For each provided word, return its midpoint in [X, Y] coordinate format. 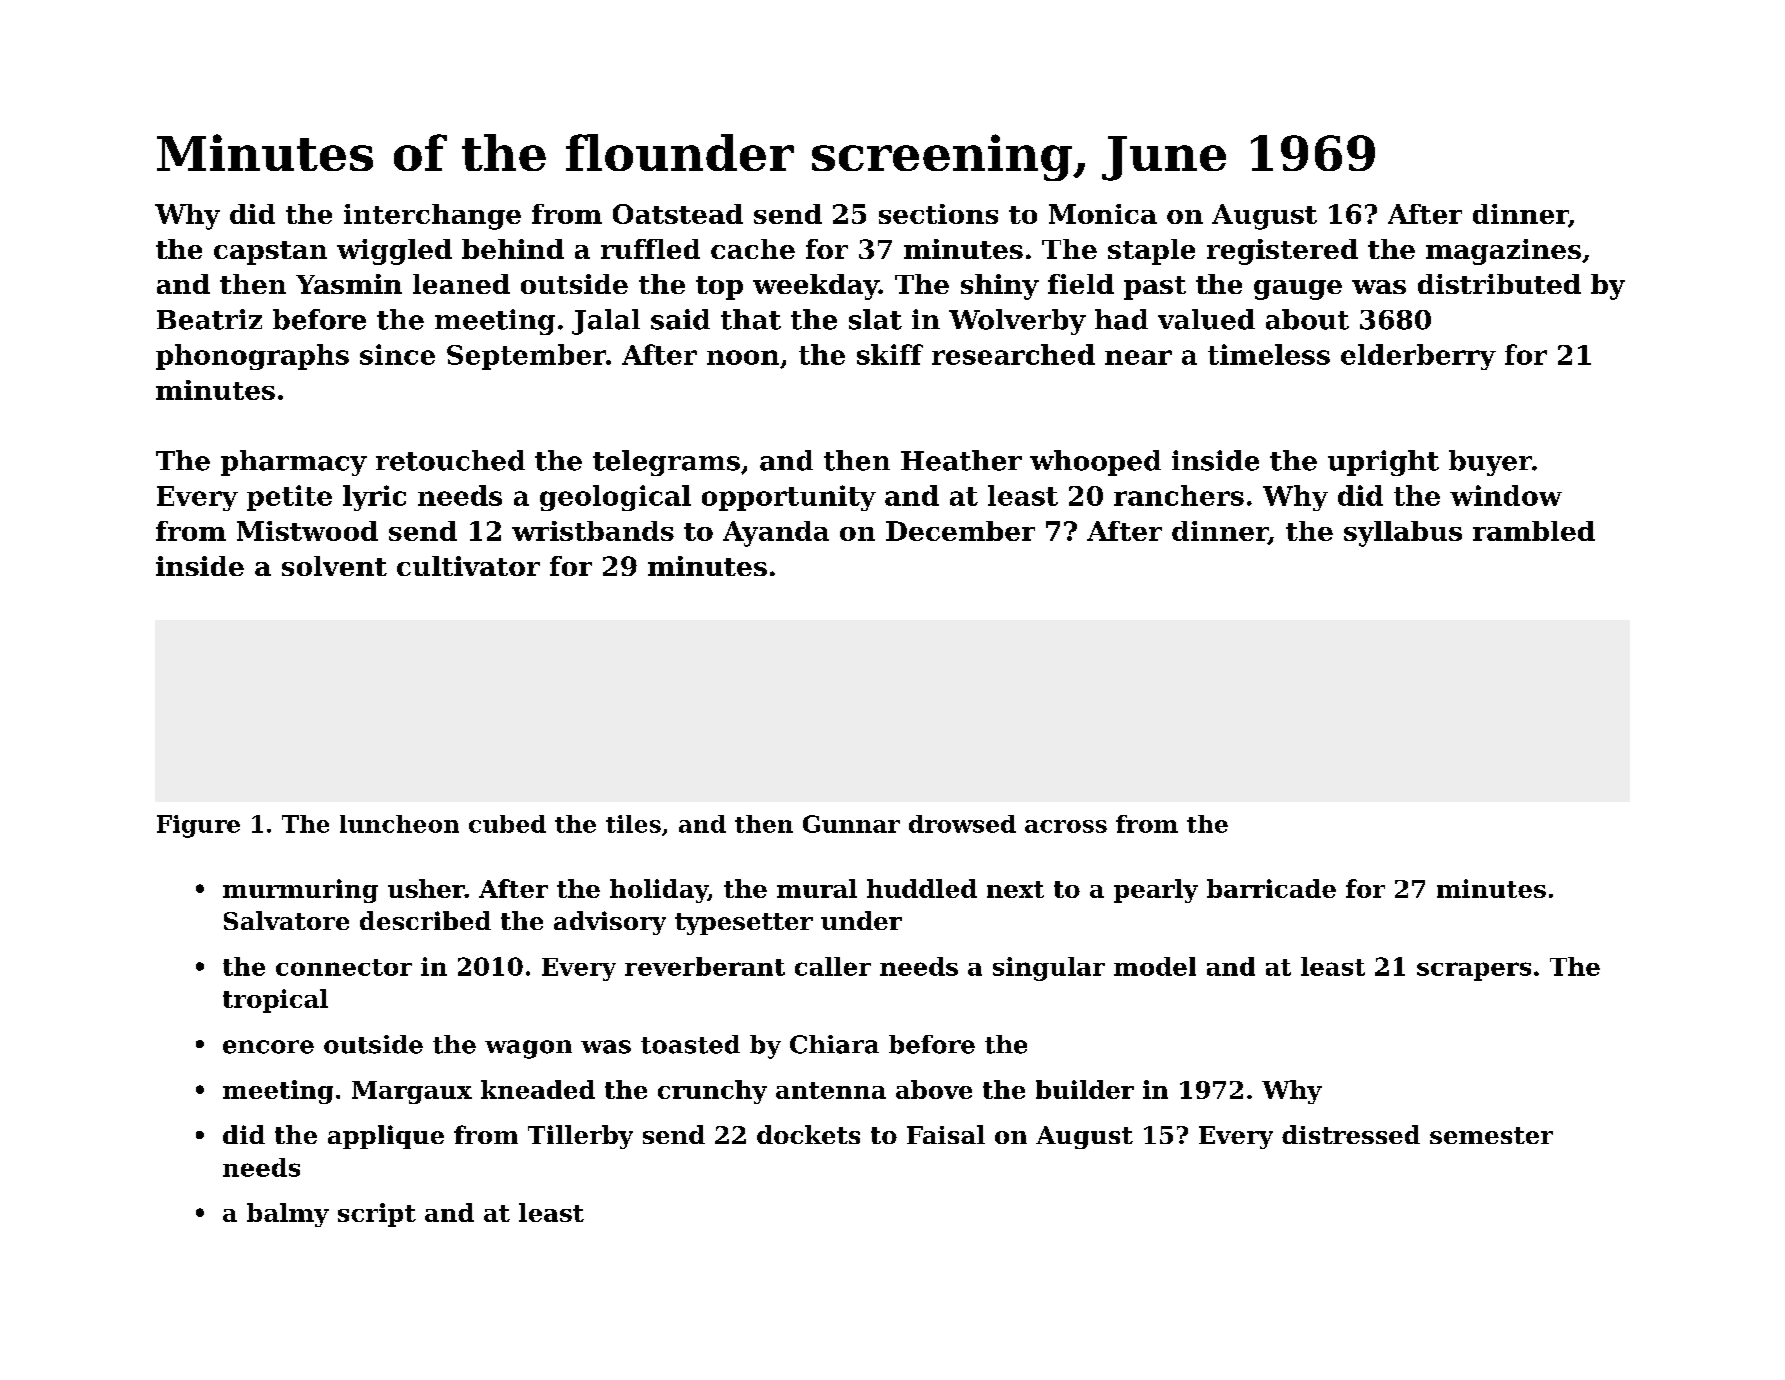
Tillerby [580, 1137]
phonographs [252, 357]
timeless [1269, 354]
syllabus [1403, 534]
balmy [288, 1215]
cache [753, 249]
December [960, 531]
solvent [334, 566]
